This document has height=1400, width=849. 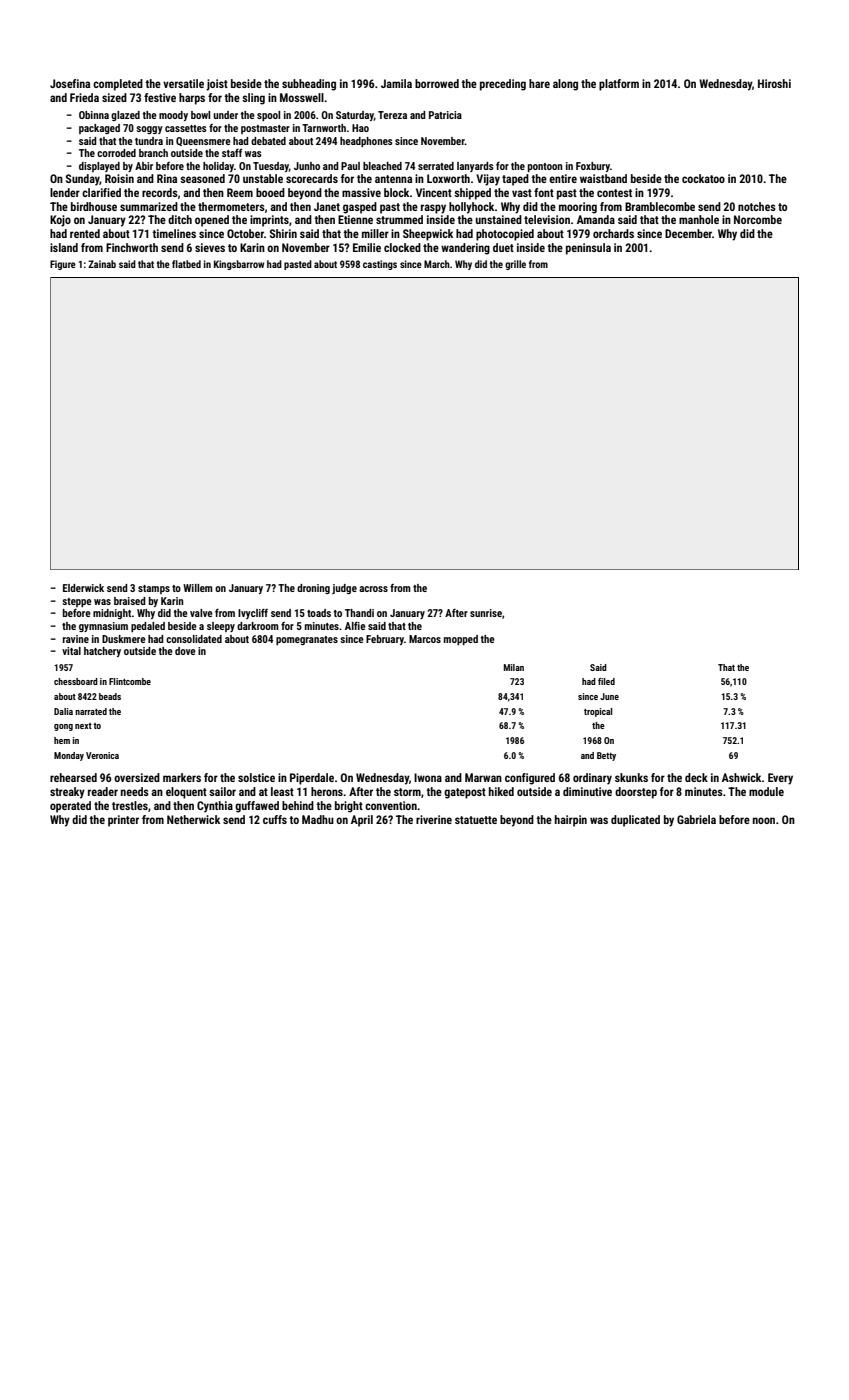 What do you see at coordinates (76, 639) in the document?
I see `ravine` at bounding box center [76, 639].
